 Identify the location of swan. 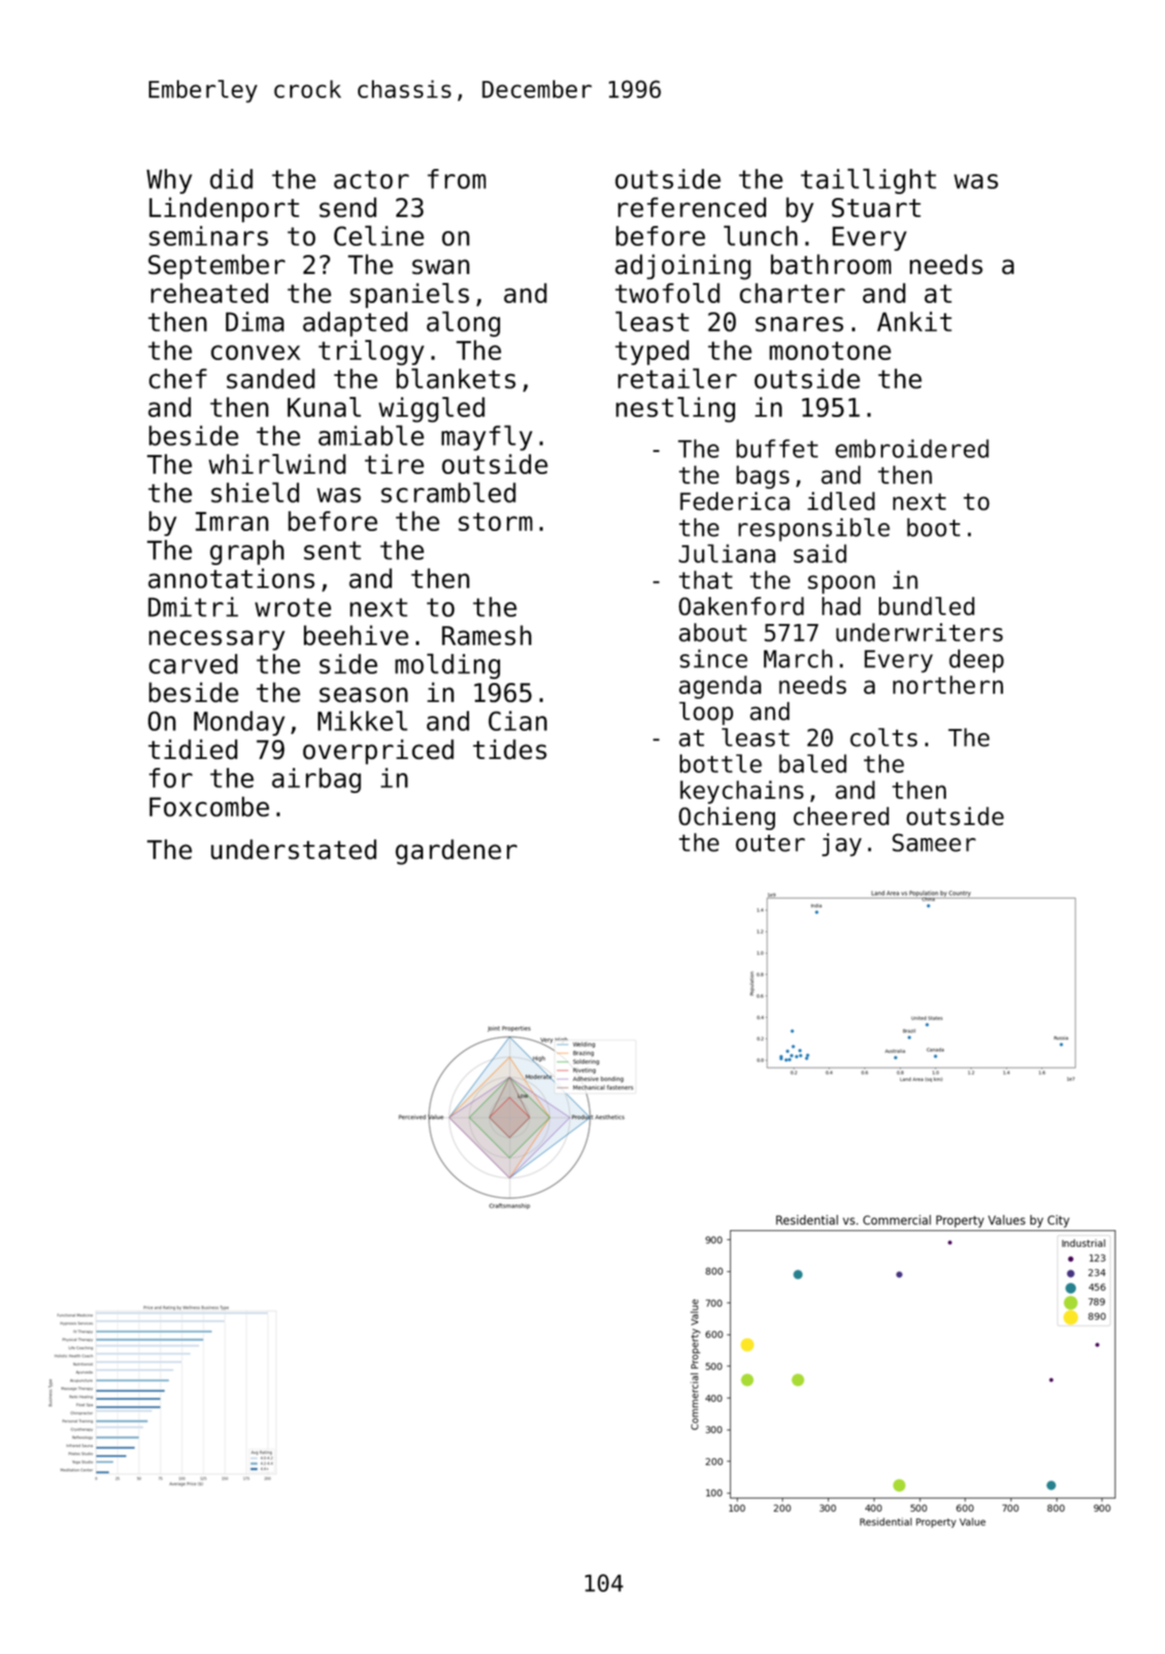
(441, 266).
